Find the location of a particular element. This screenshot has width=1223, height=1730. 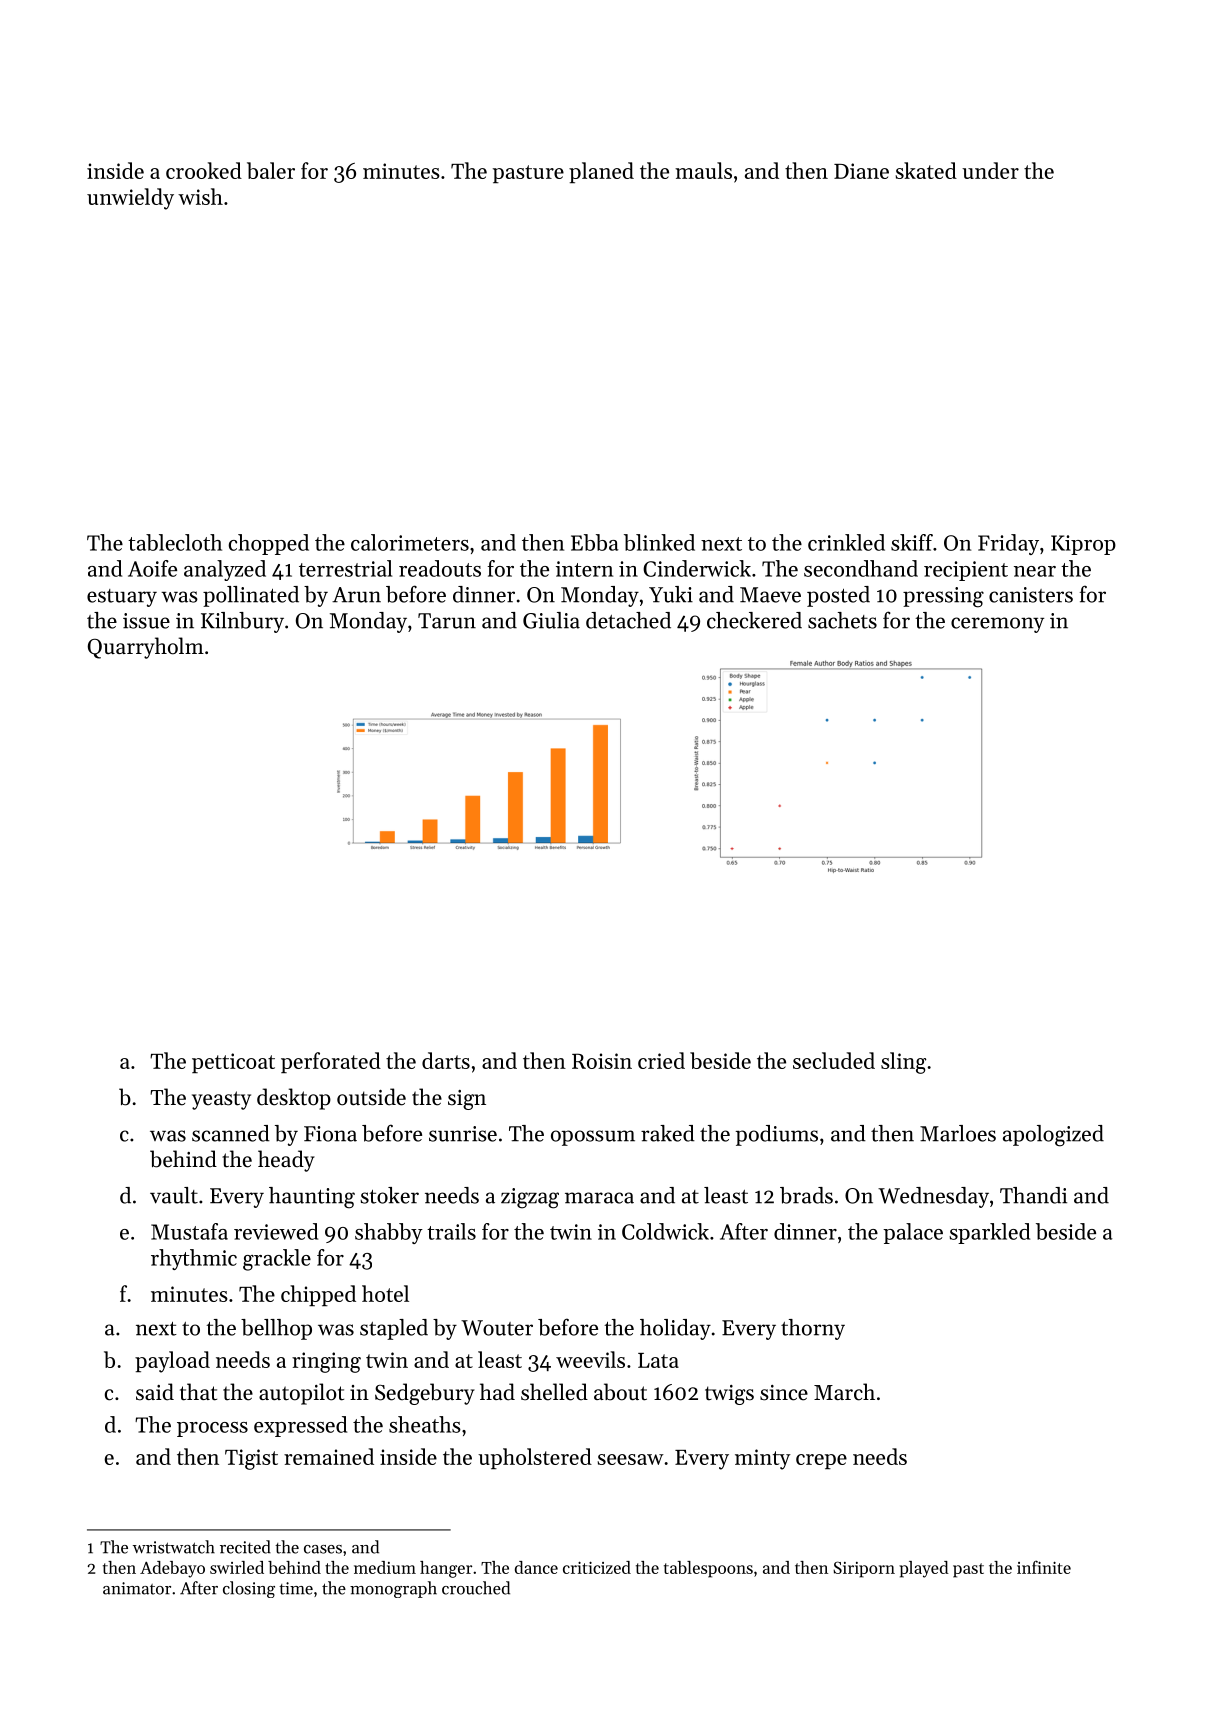

Diane is located at coordinates (861, 171).
